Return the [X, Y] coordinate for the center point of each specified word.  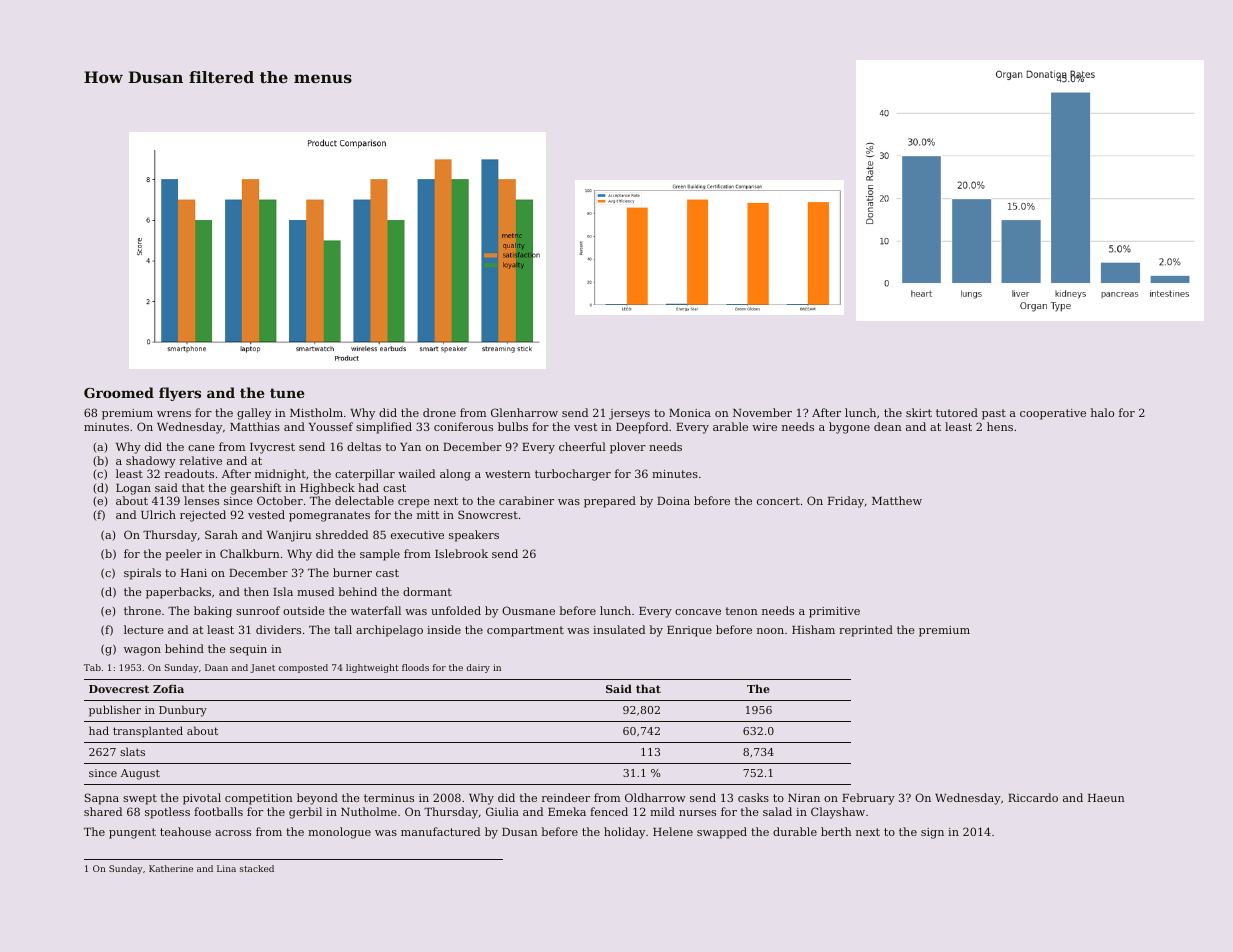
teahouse [185, 831]
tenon [742, 611]
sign [932, 833]
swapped [722, 833]
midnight [280, 475]
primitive [834, 612]
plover [628, 448]
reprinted [866, 631]
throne [142, 610]
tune [287, 393]
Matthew [897, 500]
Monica [690, 413]
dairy [478, 668]
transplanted [148, 732]
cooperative [1053, 414]
